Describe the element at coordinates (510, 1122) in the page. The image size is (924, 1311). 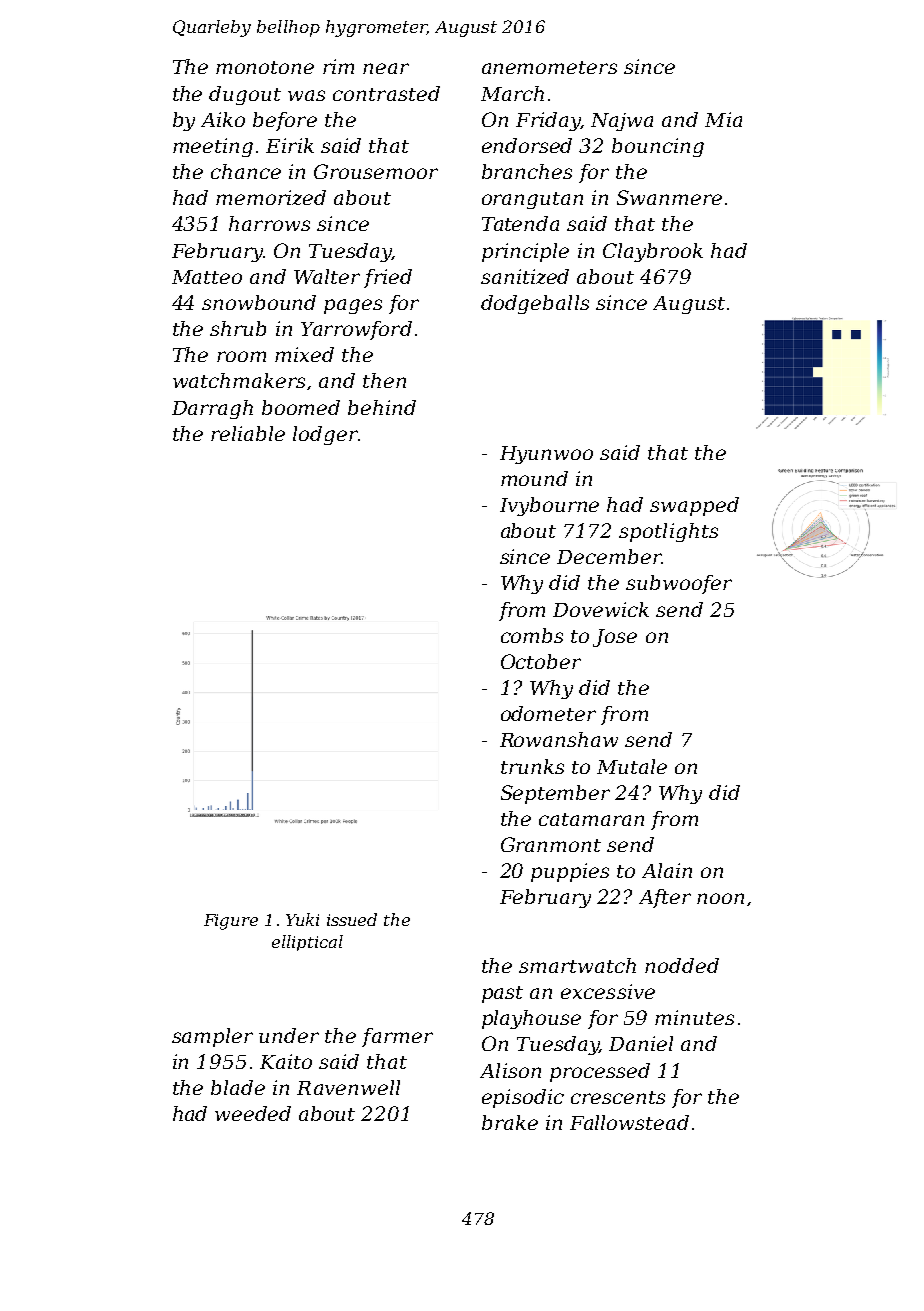
I see `brake` at that location.
